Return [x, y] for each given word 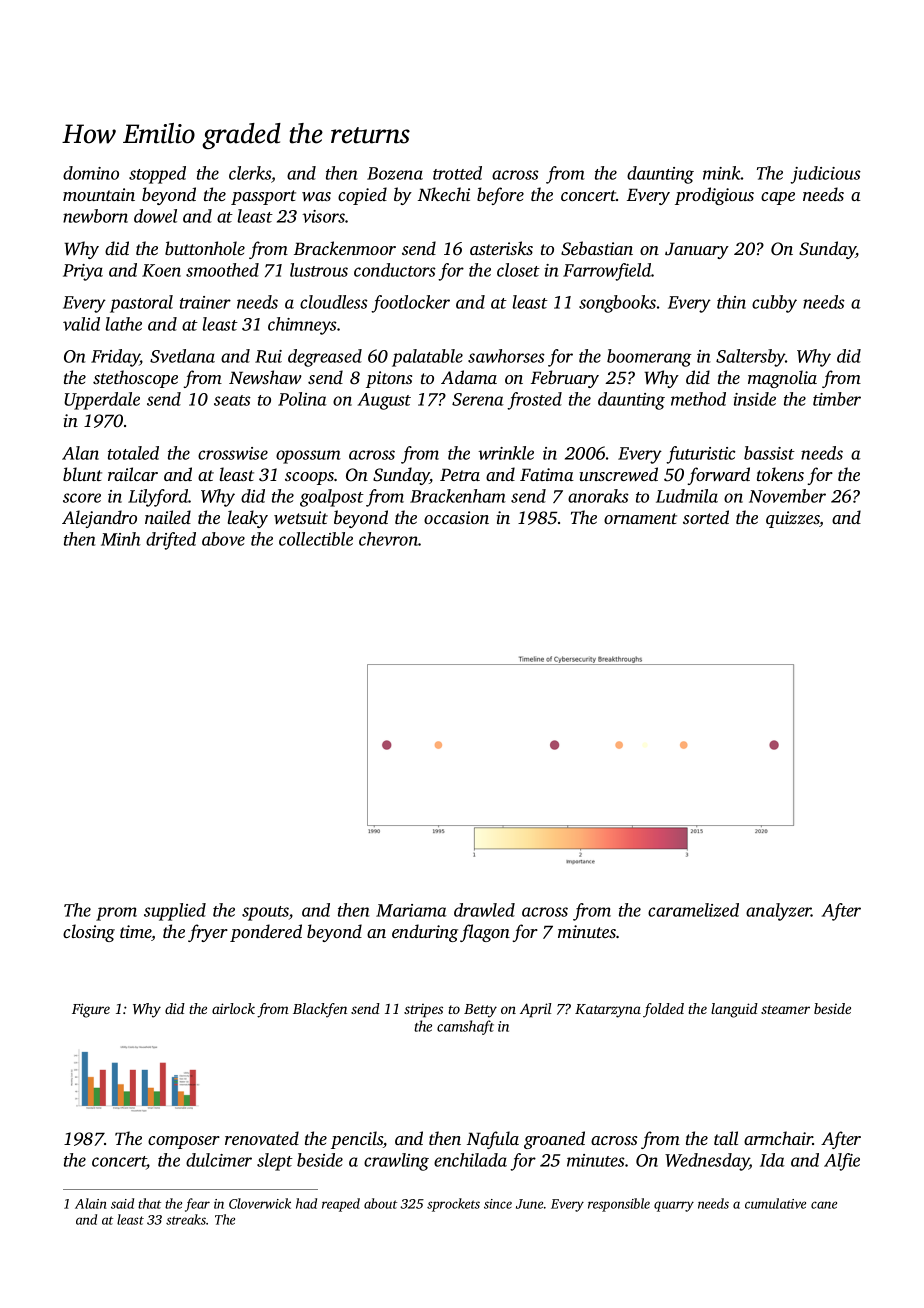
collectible [316, 539]
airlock [233, 1008]
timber [837, 399]
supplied [175, 912]
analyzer [779, 912]
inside [754, 399]
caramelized [693, 910]
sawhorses [506, 356]
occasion [456, 517]
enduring [425, 933]
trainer [205, 302]
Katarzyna [608, 1011]
